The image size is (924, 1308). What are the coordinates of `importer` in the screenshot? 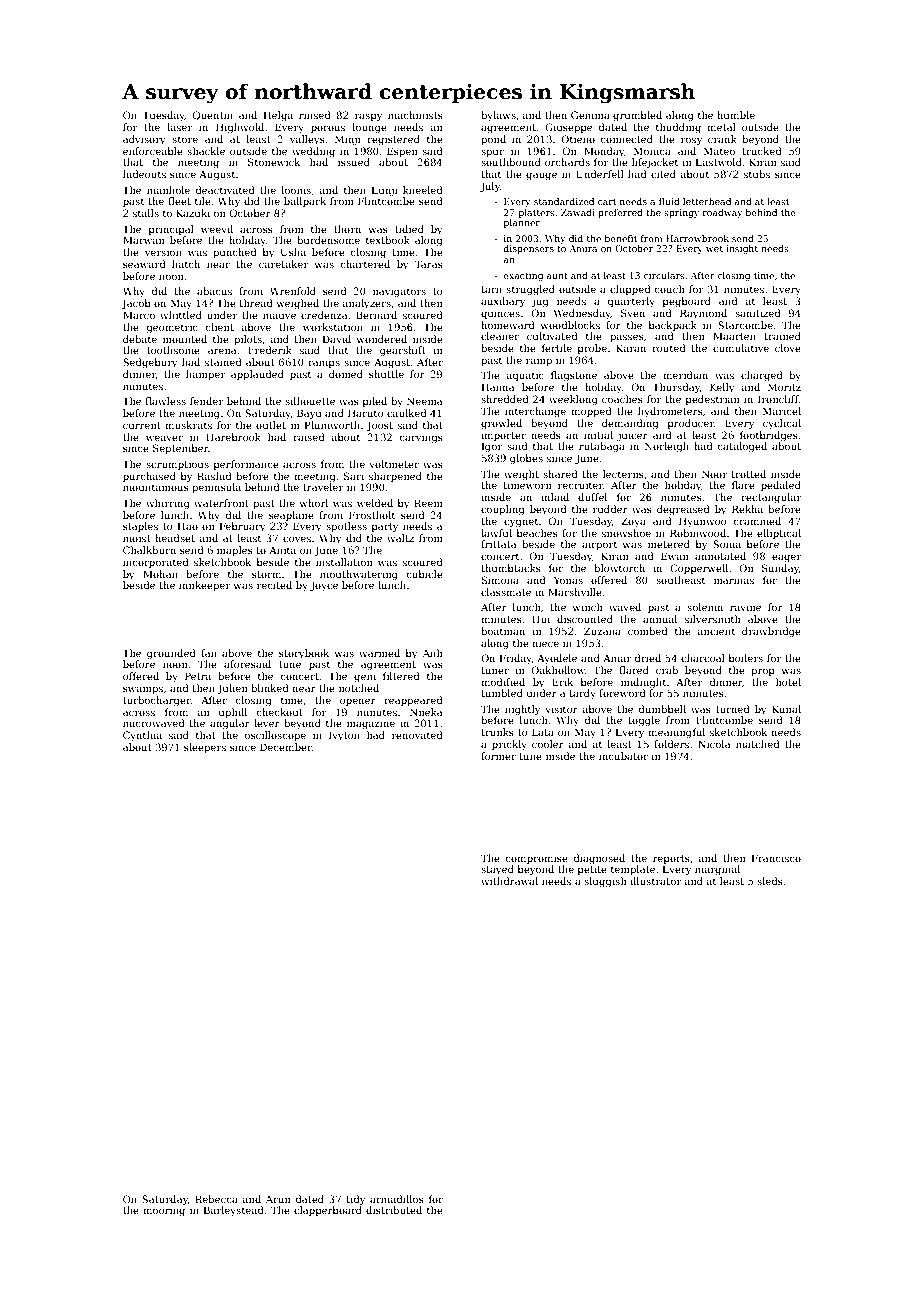 It's located at (503, 436).
